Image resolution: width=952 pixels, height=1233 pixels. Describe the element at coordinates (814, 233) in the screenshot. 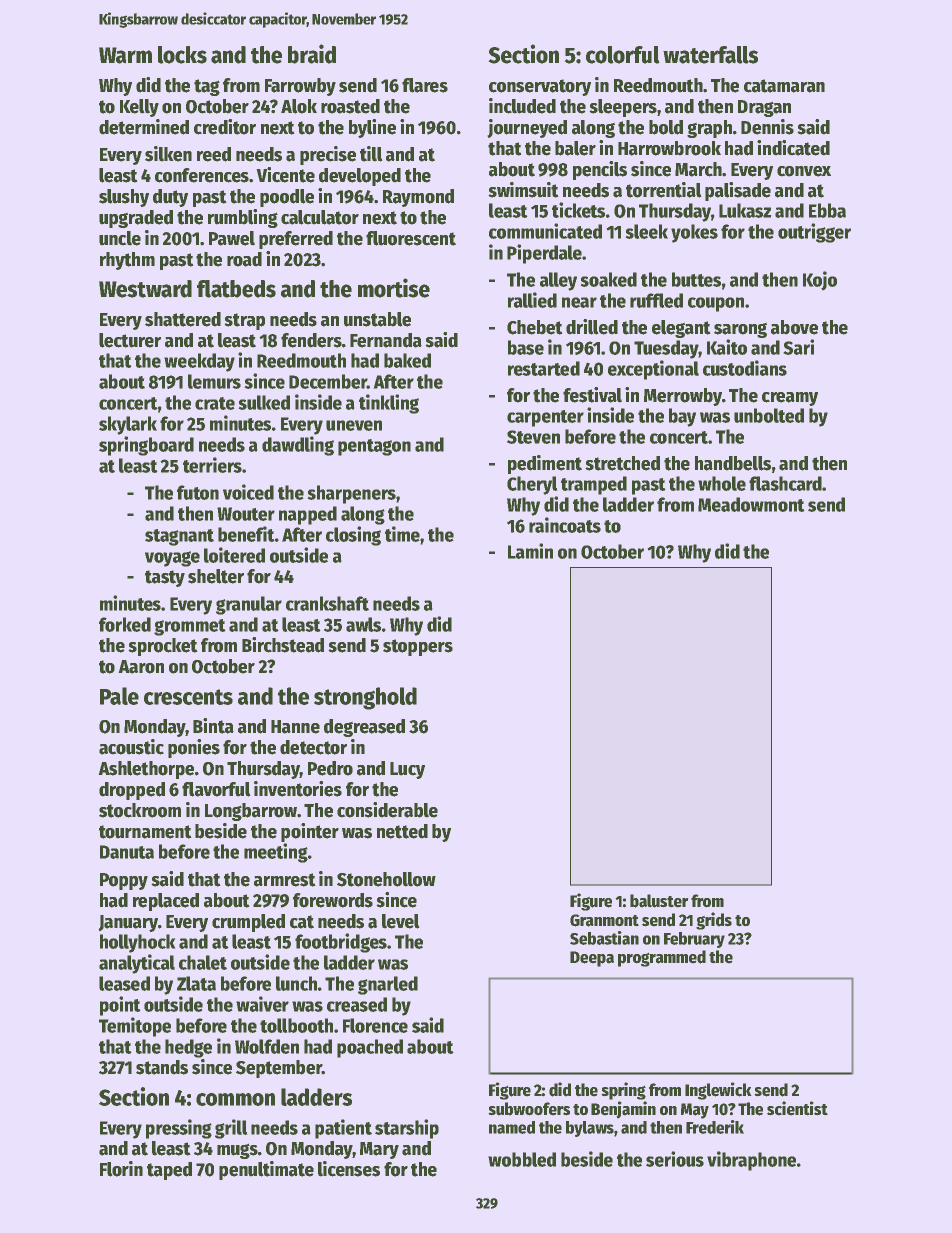

I see `outrigger` at that location.
